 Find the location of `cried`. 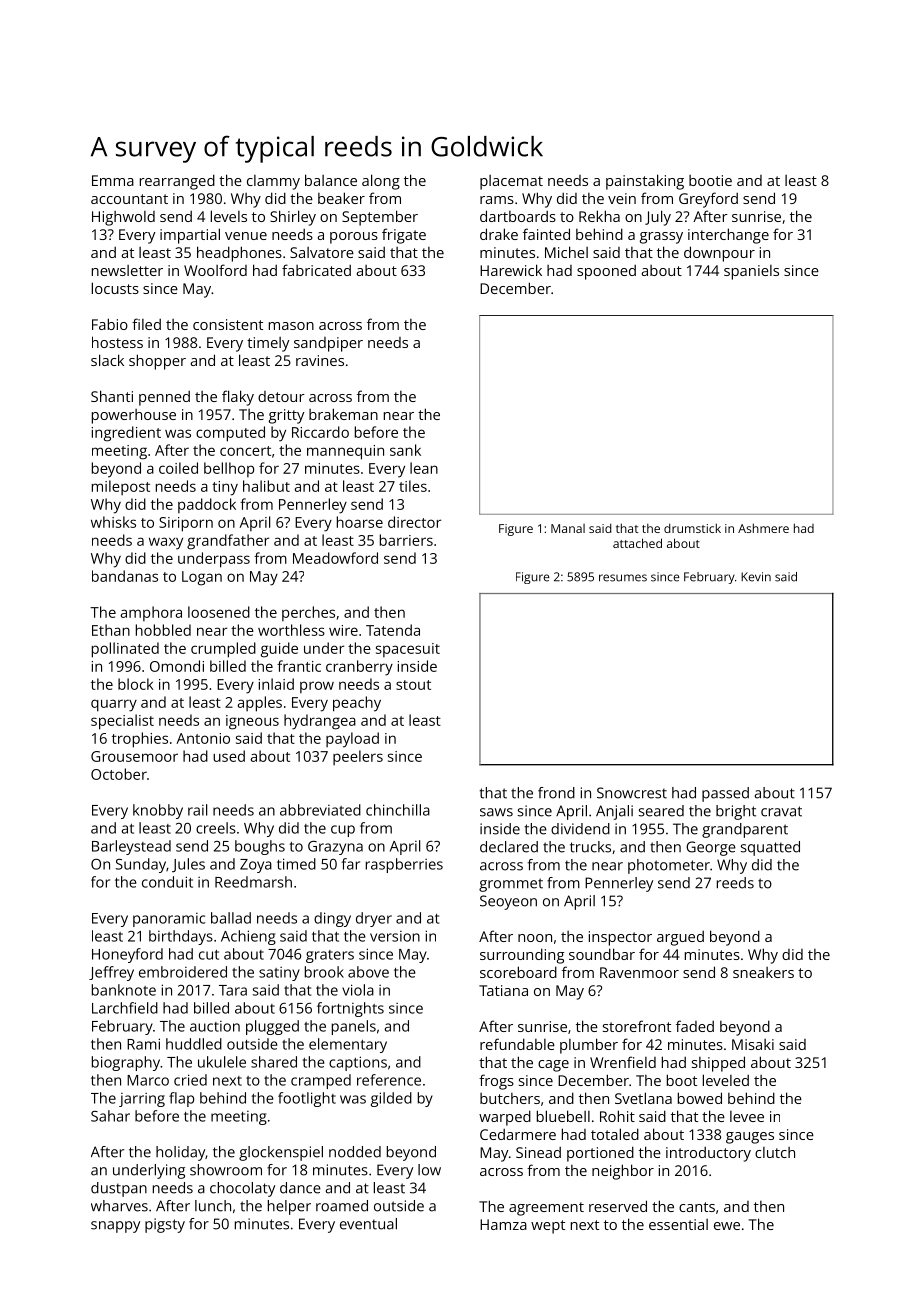

cried is located at coordinates (190, 1080).
